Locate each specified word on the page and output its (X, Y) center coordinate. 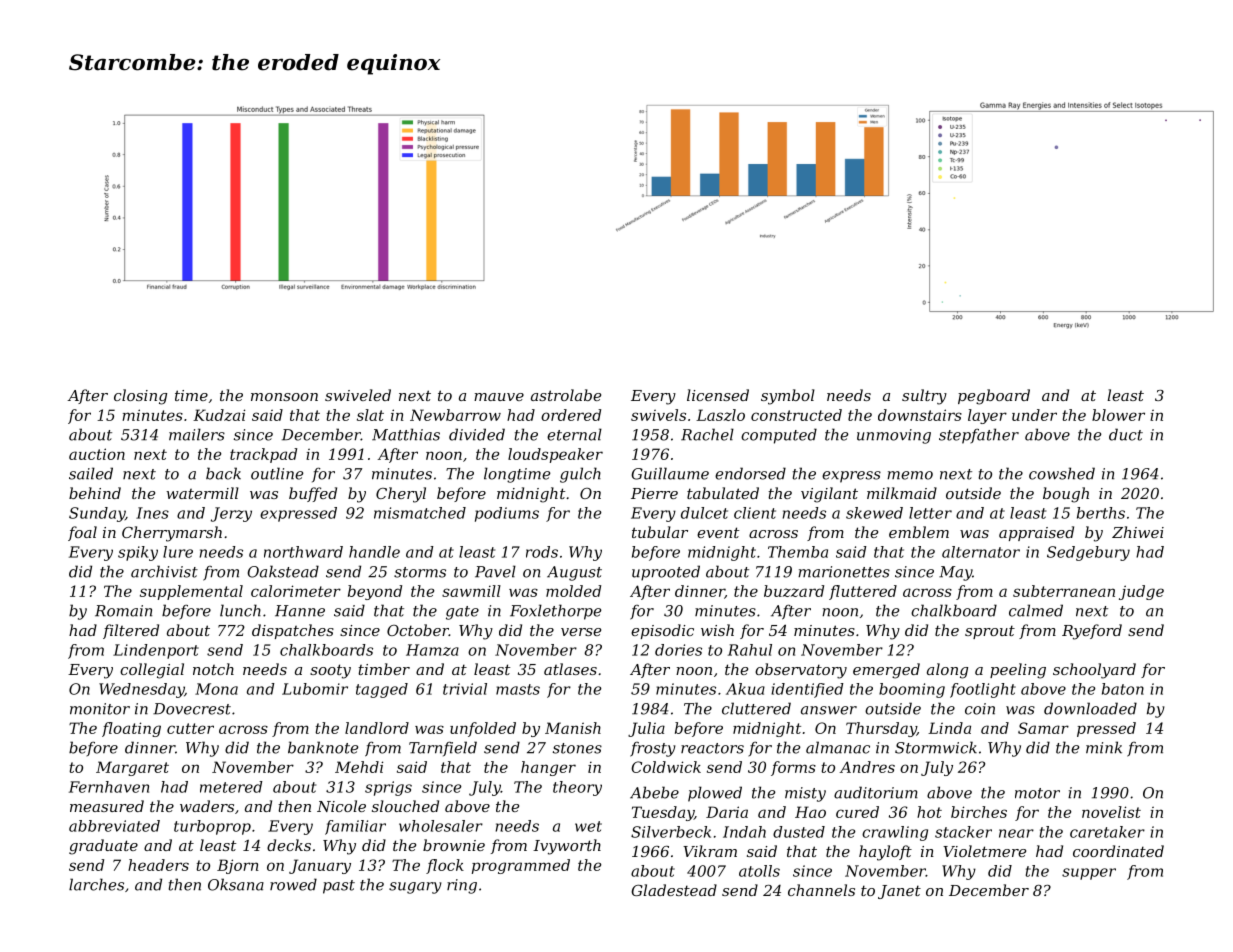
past (339, 887)
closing (140, 397)
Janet (899, 892)
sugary (415, 888)
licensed (718, 395)
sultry (924, 397)
